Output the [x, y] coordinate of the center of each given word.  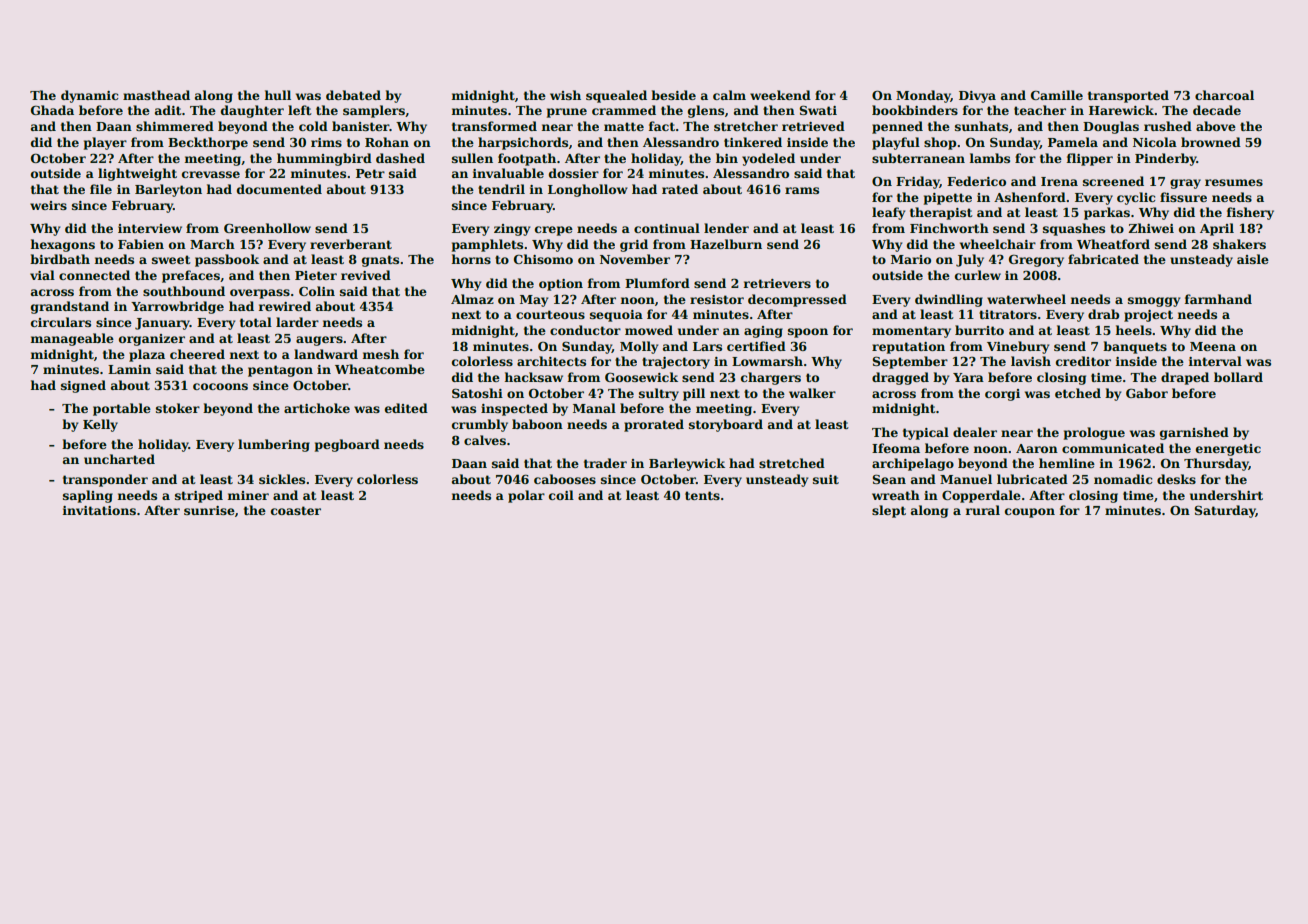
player [105, 143]
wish [565, 95]
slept [889, 511]
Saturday [1225, 511]
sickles [282, 479]
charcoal [1224, 95]
